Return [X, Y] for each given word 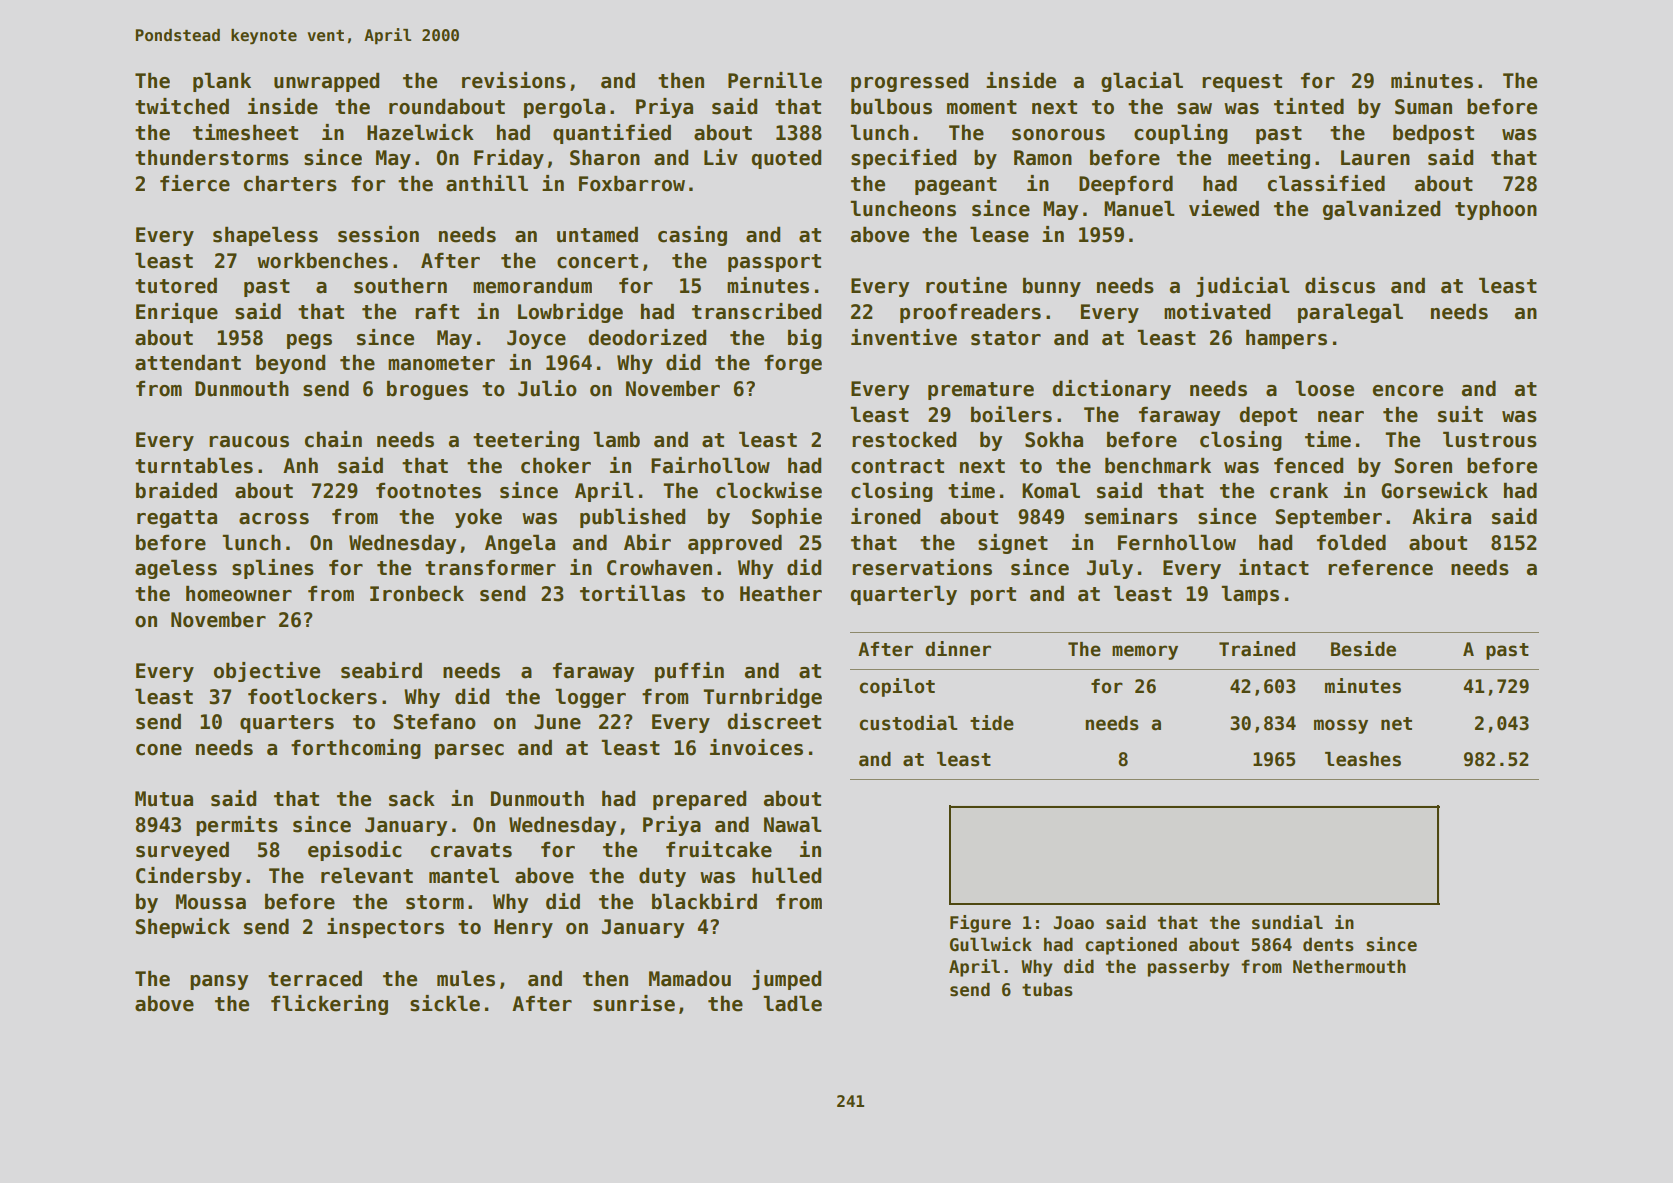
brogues [427, 390]
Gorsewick [1434, 490]
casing [692, 236]
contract [897, 466]
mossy [1341, 726]
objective [267, 672]
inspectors [385, 928]
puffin [689, 672]
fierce [195, 183]
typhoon [1496, 210]
